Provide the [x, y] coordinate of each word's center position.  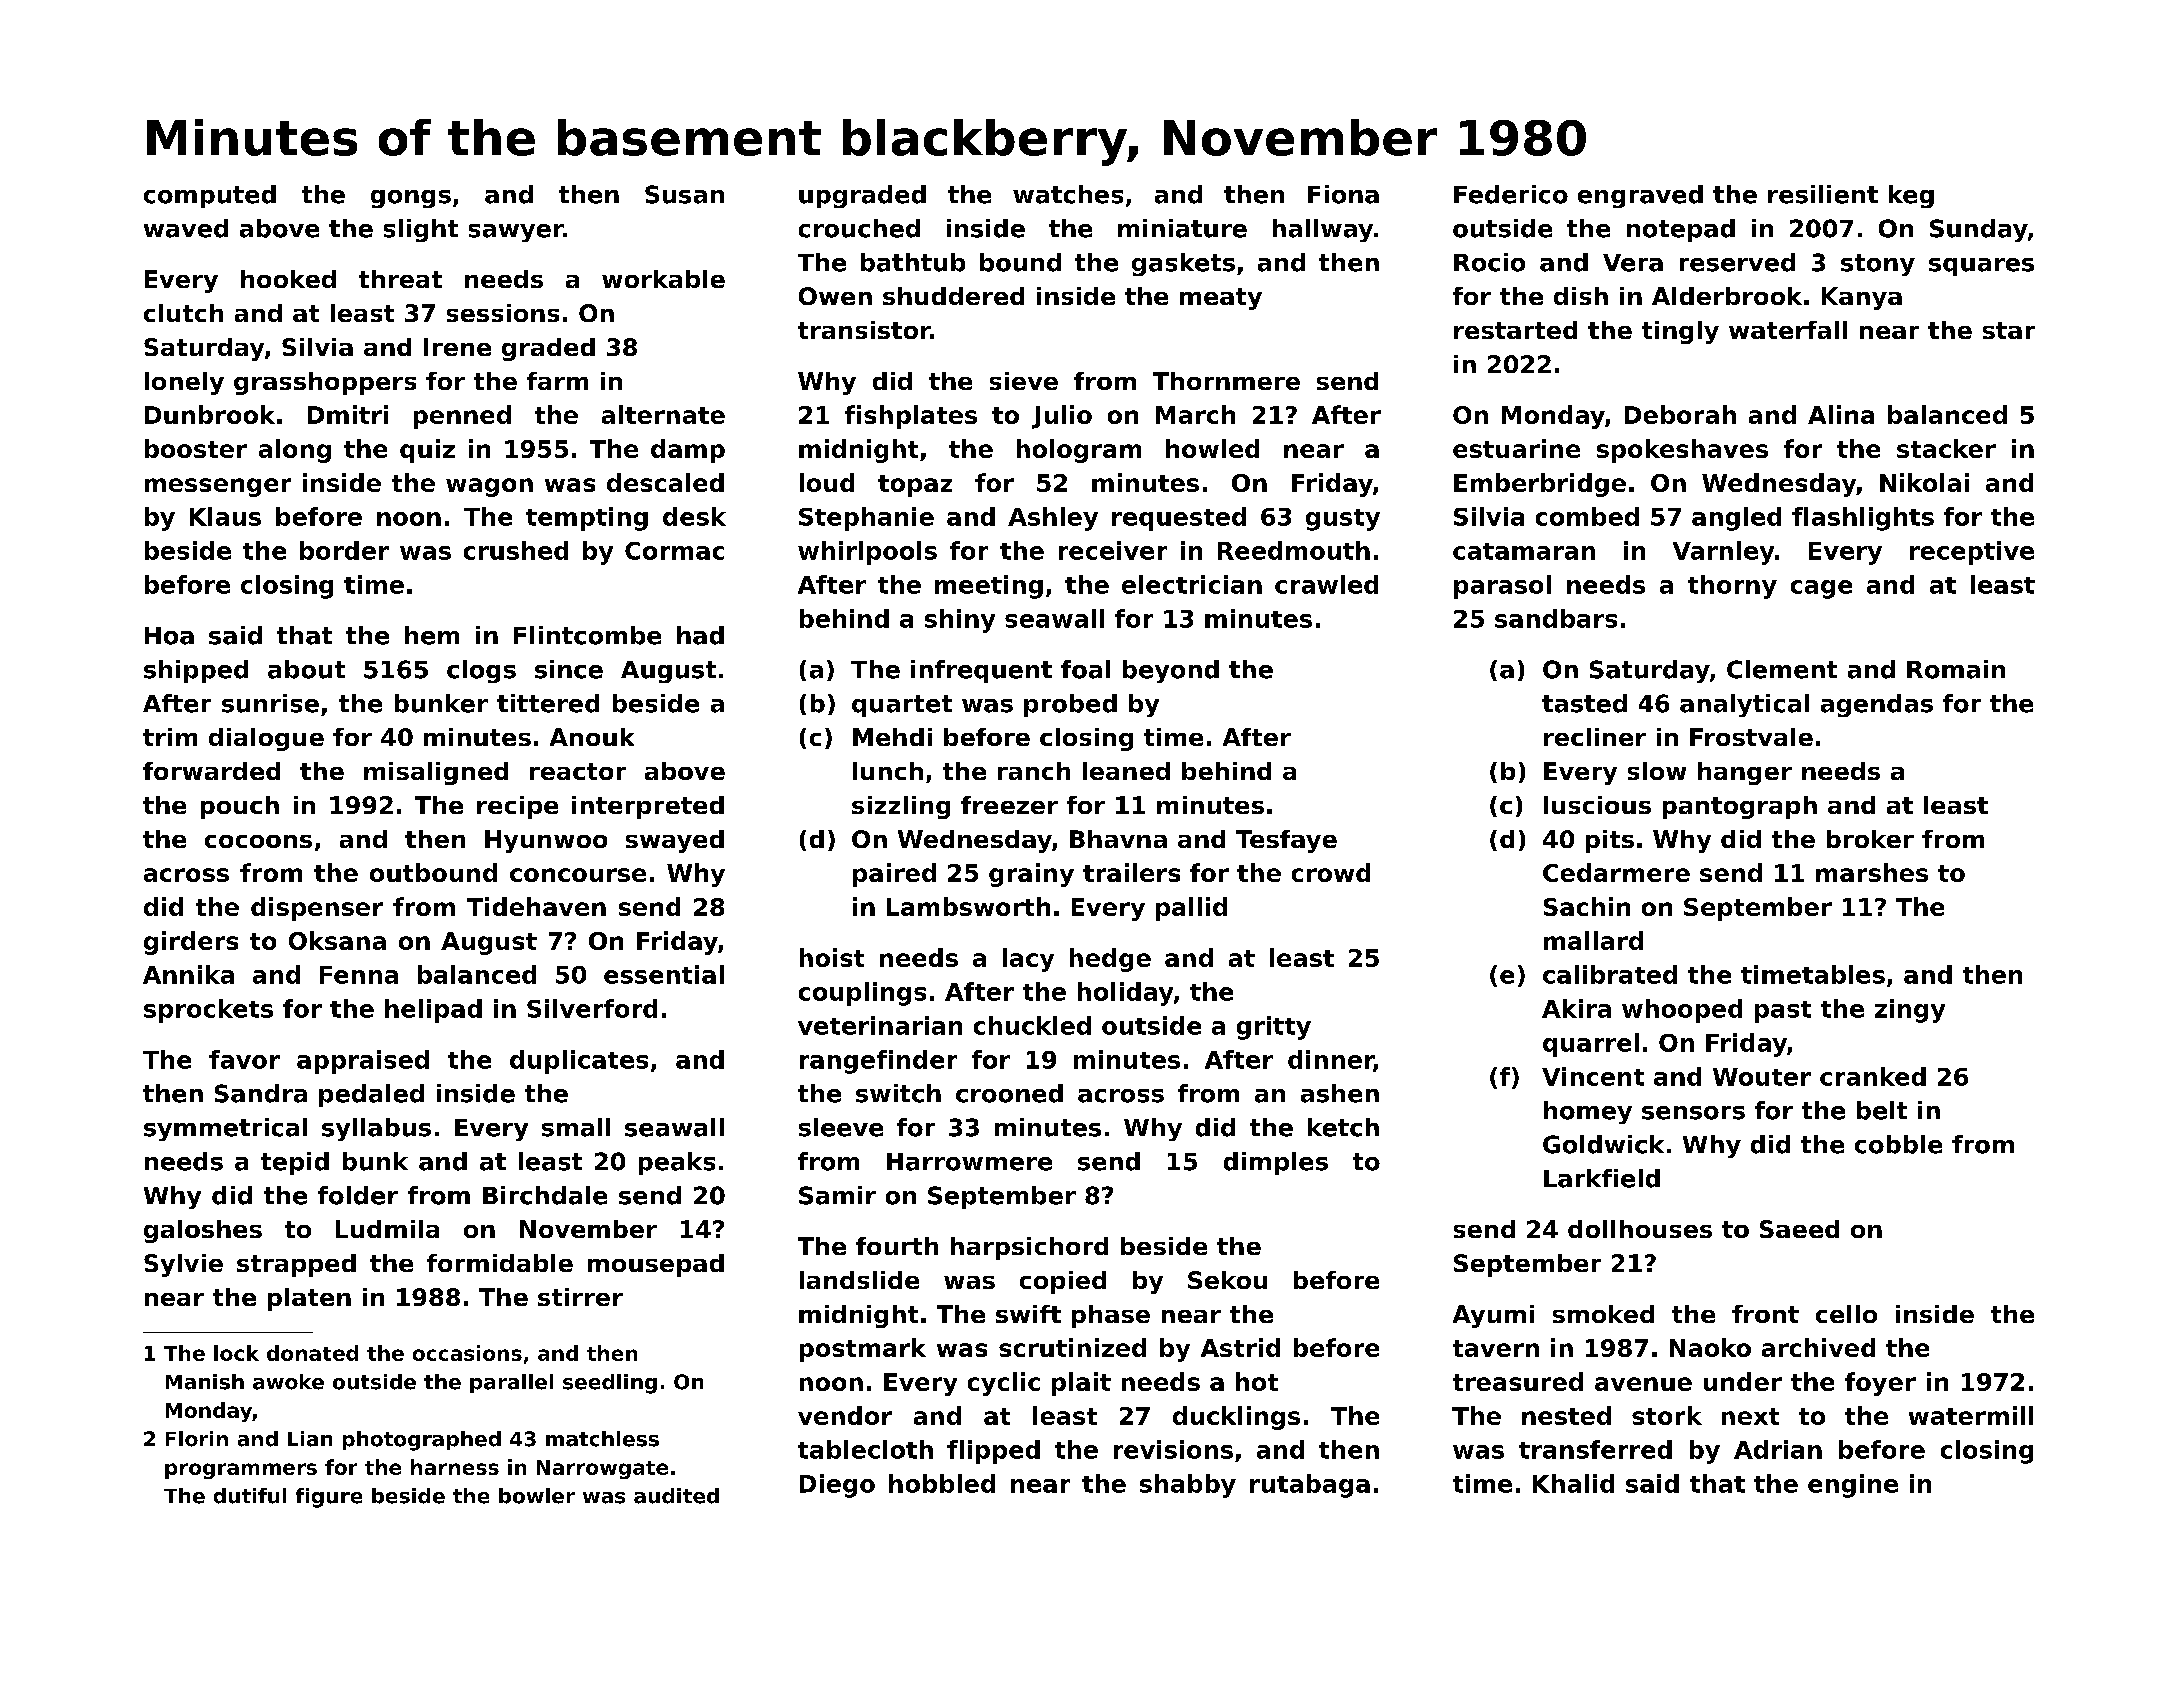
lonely [184, 383]
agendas [1877, 705]
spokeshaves [1682, 451]
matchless [602, 1439]
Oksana [337, 940]
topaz [915, 486]
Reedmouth [1294, 550]
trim [170, 737]
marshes [1872, 872]
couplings [862, 994]
